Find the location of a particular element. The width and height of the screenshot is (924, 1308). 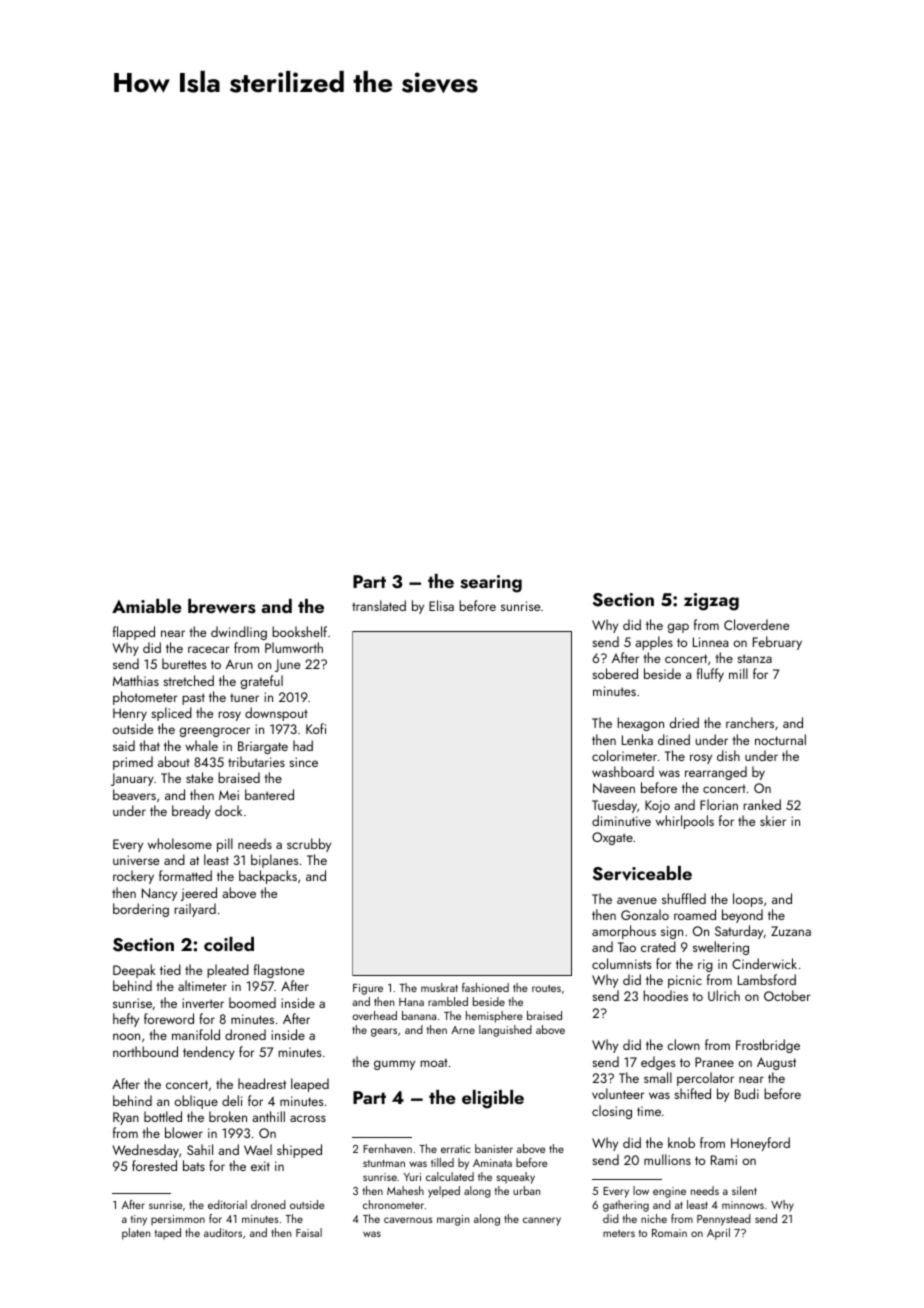

racecar is located at coordinates (209, 649).
